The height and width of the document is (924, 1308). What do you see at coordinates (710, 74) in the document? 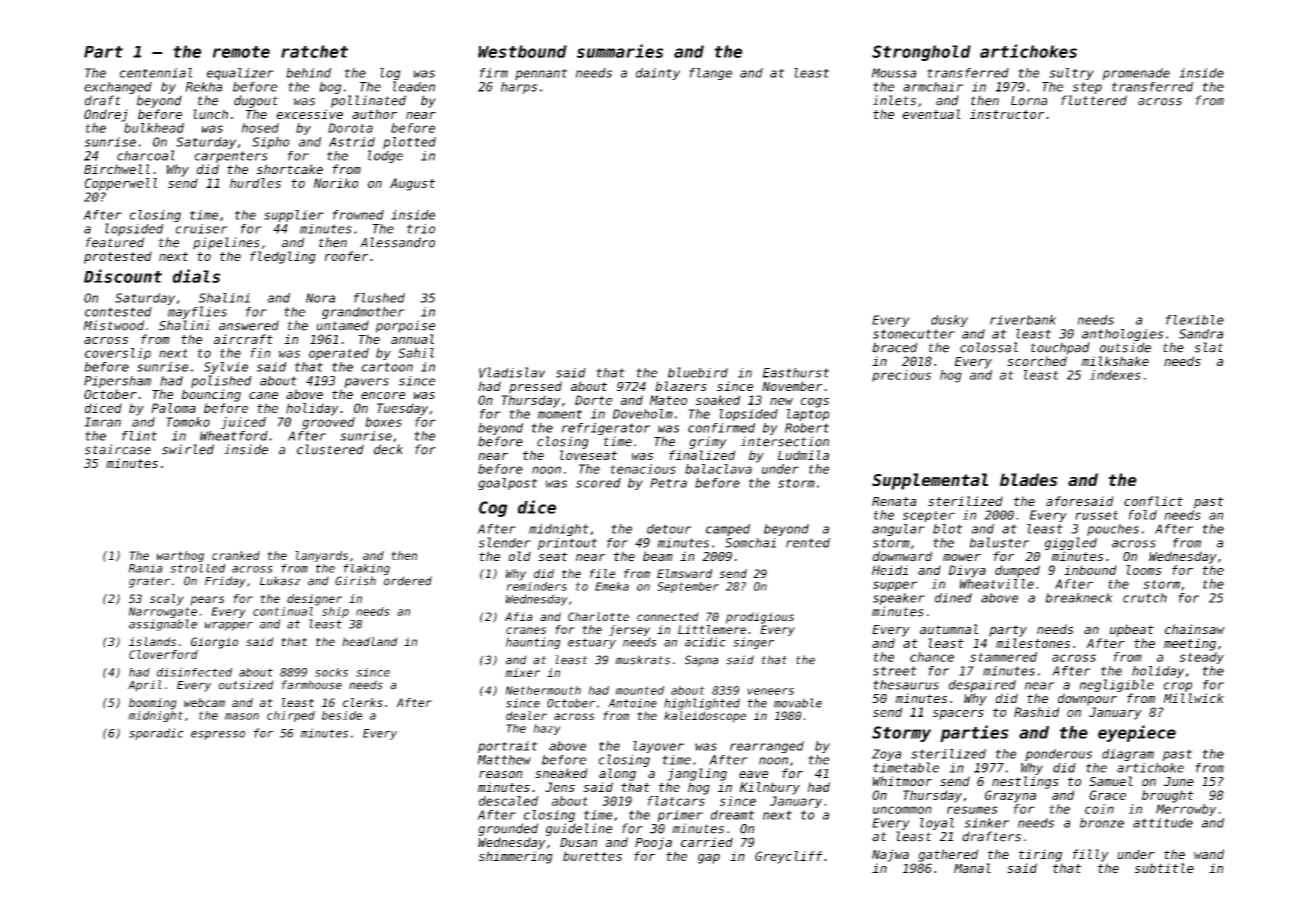
I see `flange` at bounding box center [710, 74].
